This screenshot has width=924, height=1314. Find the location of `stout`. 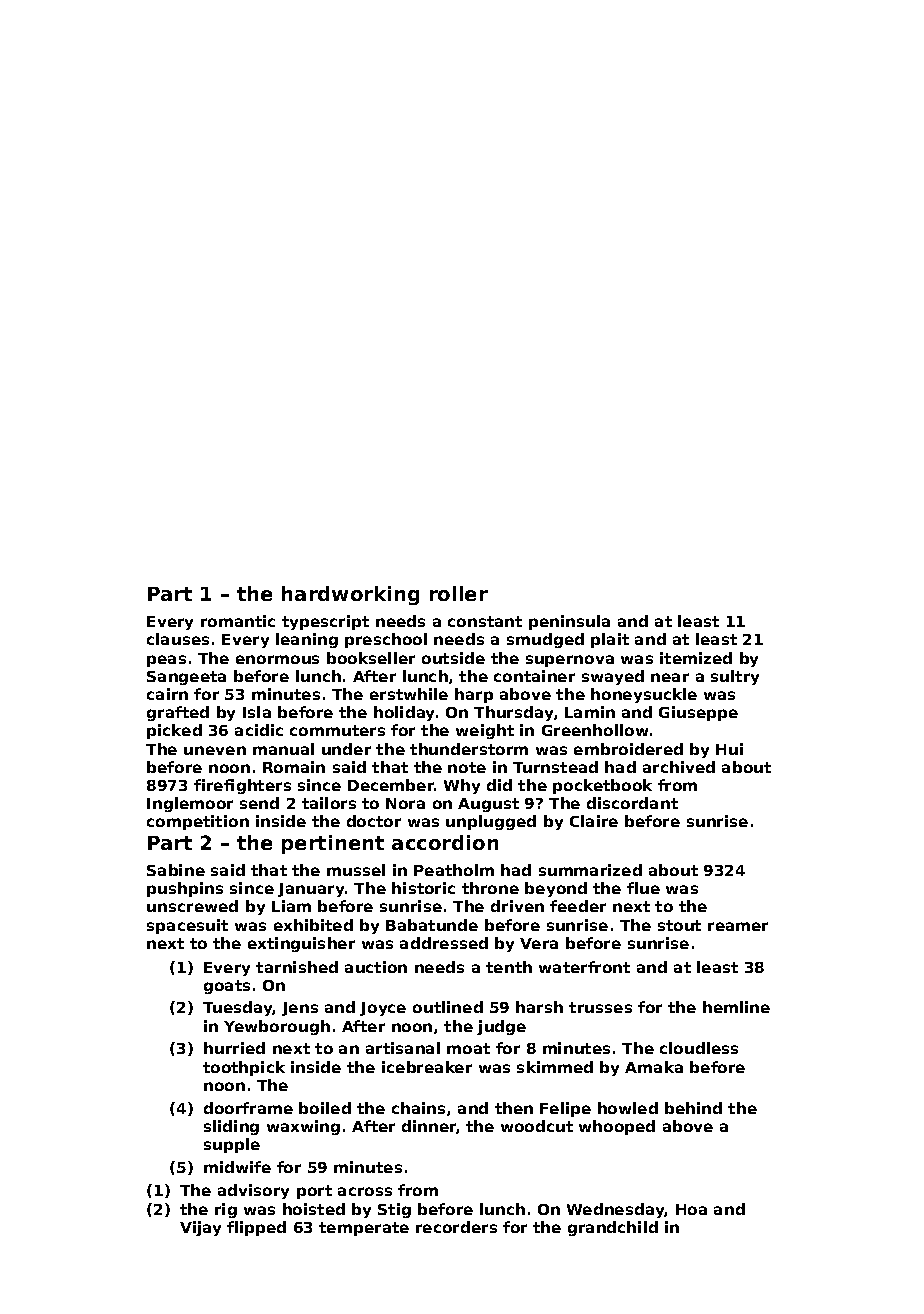

stout is located at coordinates (679, 925).
